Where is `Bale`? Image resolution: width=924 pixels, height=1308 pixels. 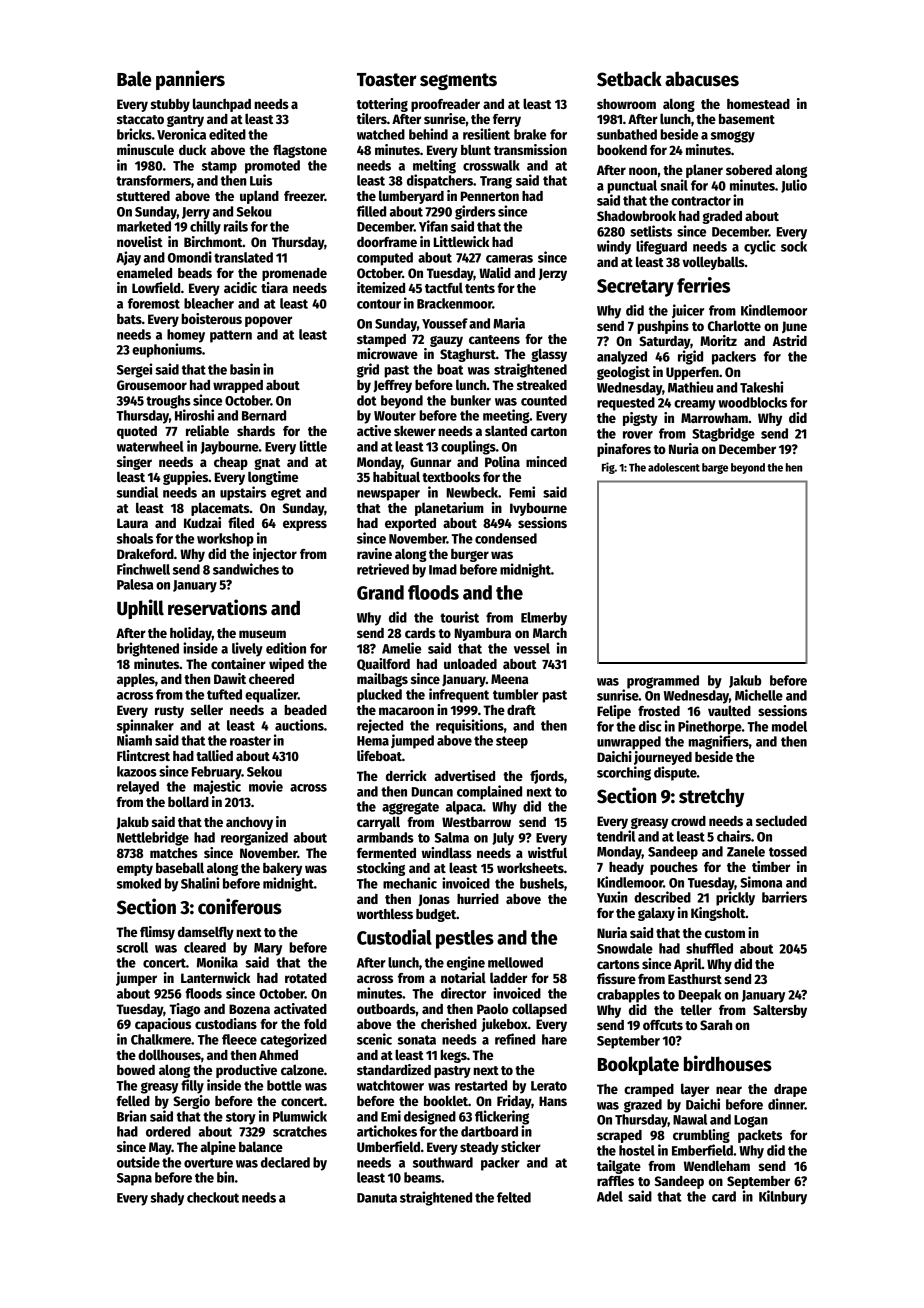 Bale is located at coordinates (134, 79).
